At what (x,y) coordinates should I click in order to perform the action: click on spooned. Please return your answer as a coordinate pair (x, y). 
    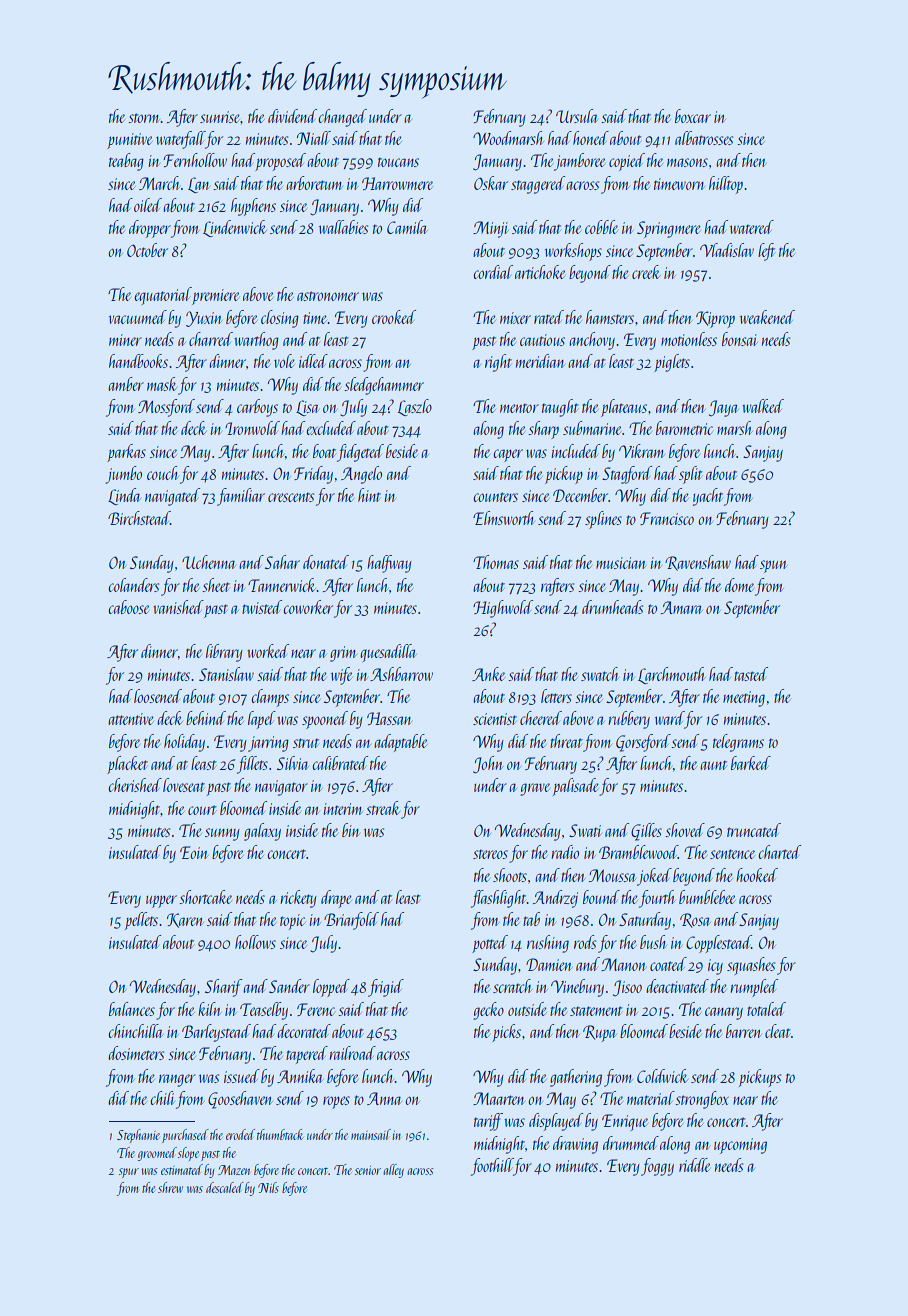
    Looking at the image, I should click on (325, 720).
